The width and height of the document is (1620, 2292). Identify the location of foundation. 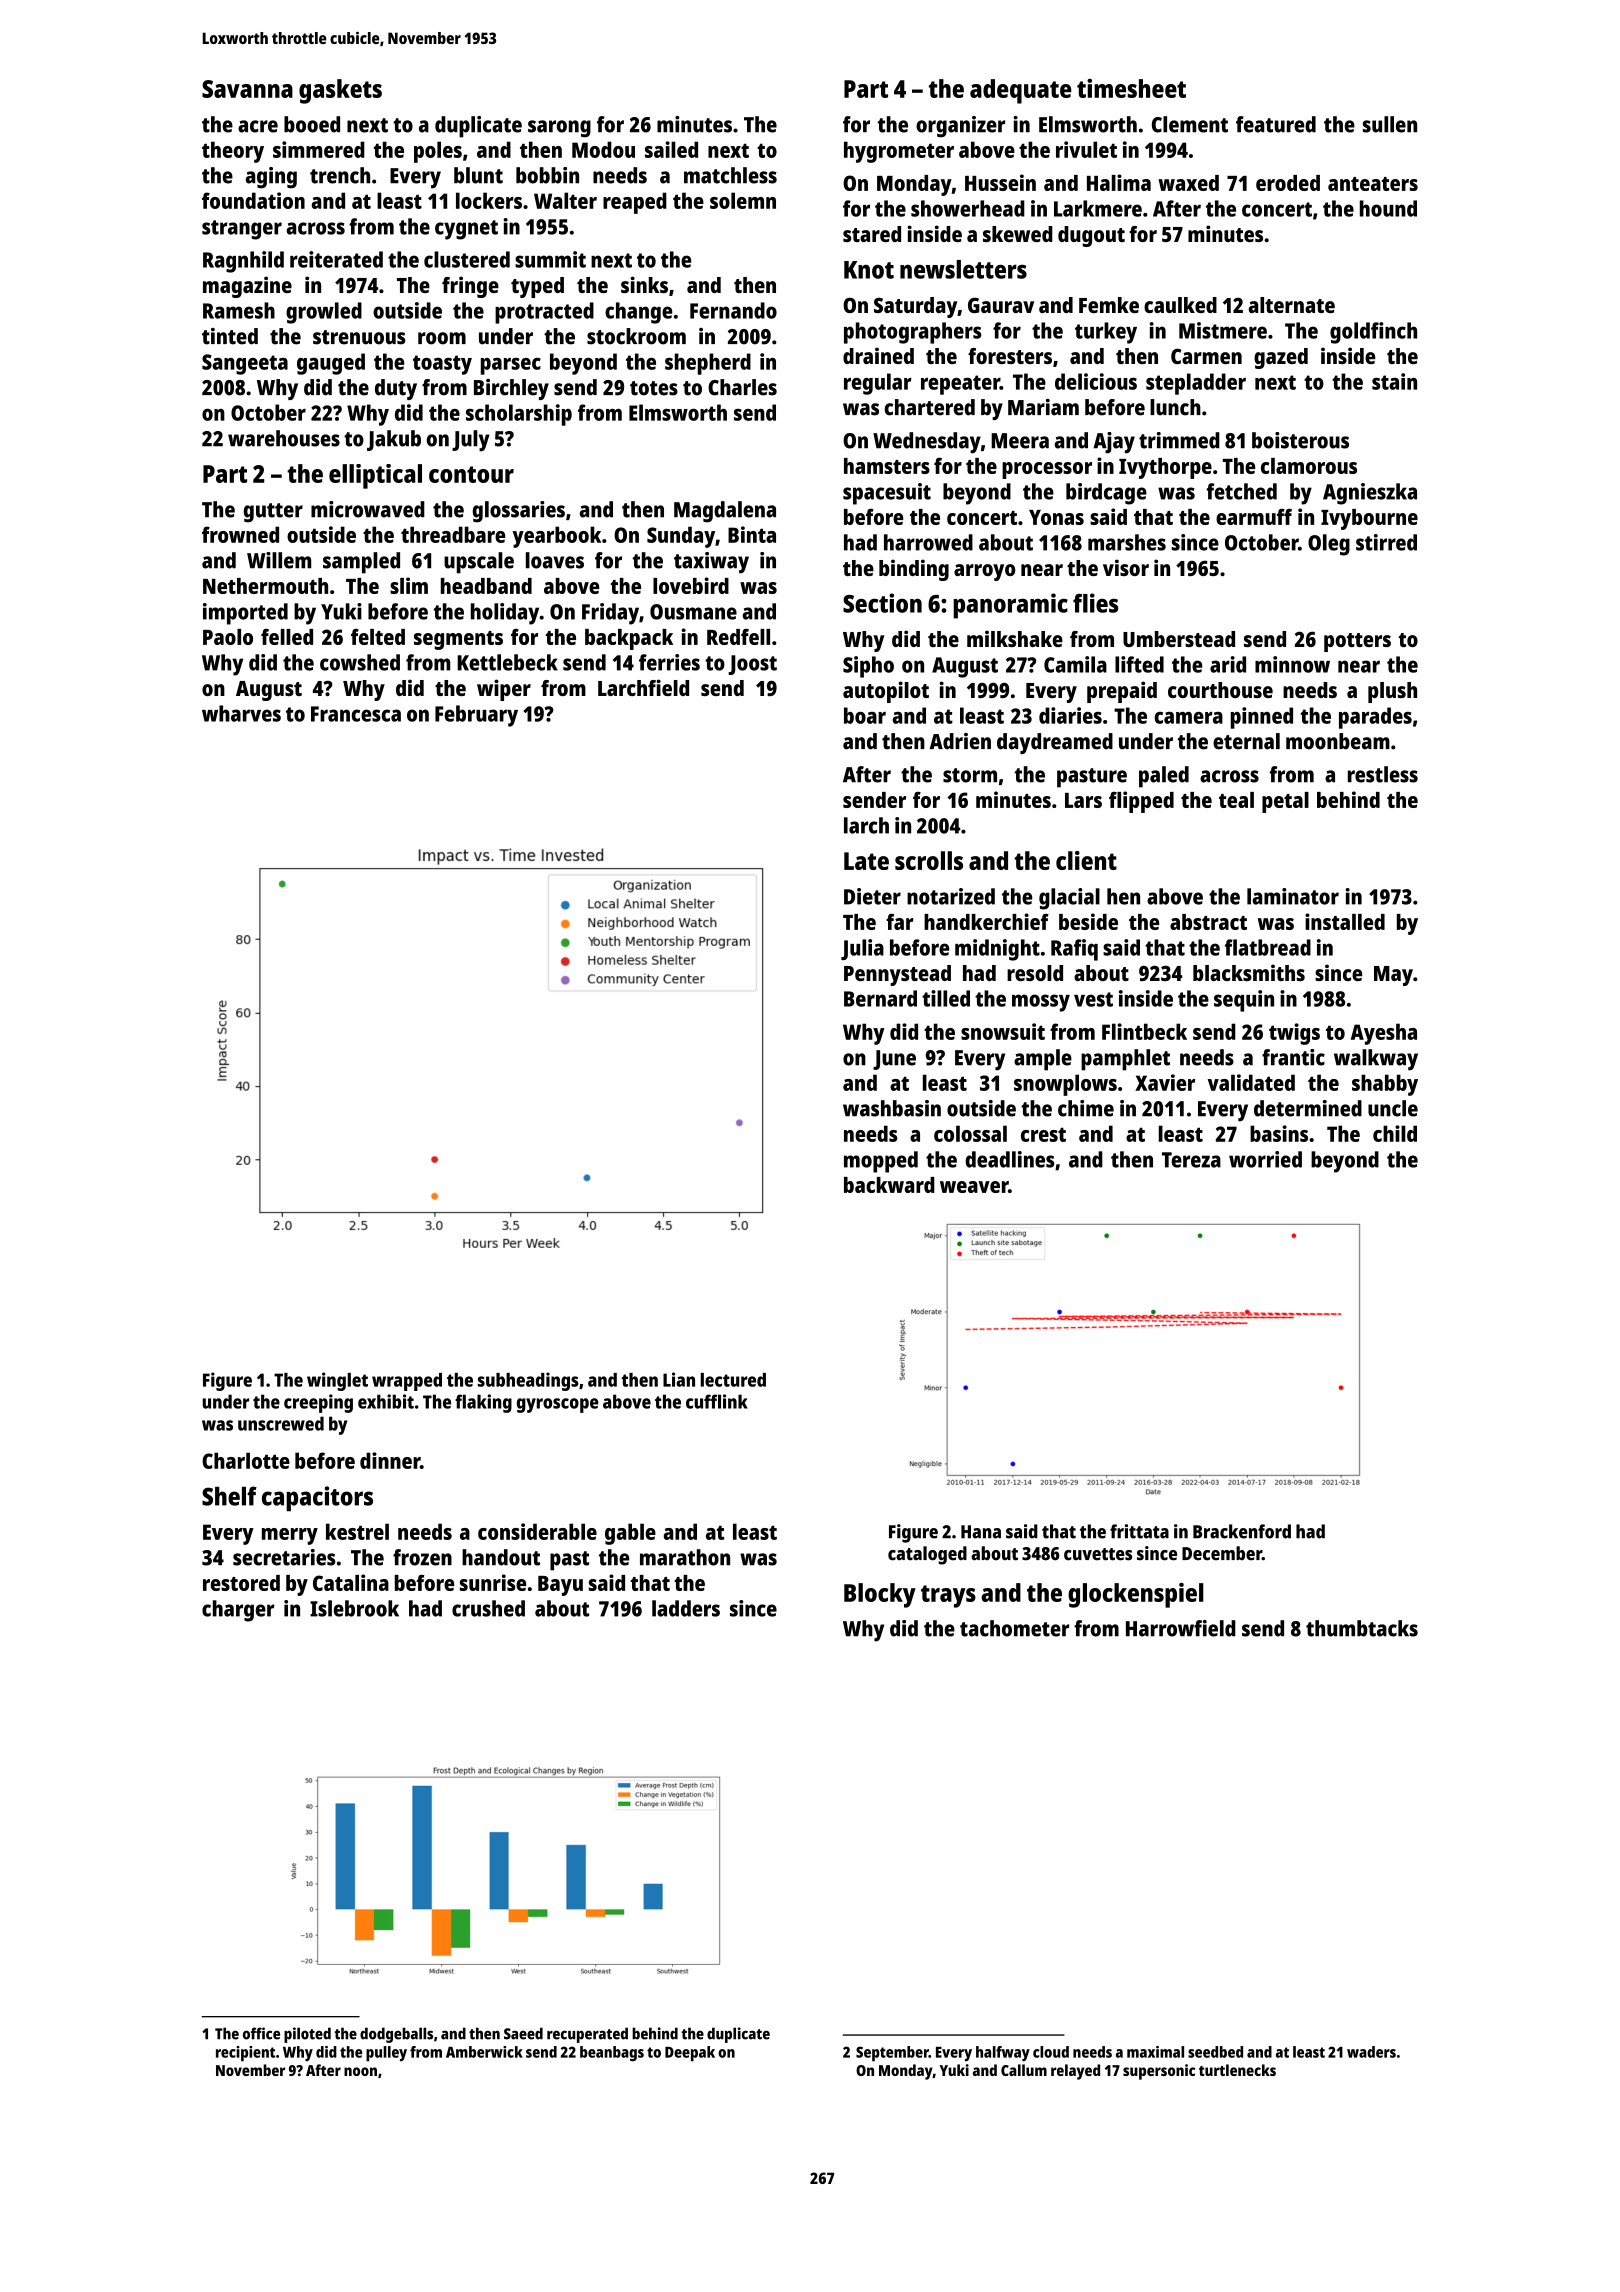
(253, 200).
